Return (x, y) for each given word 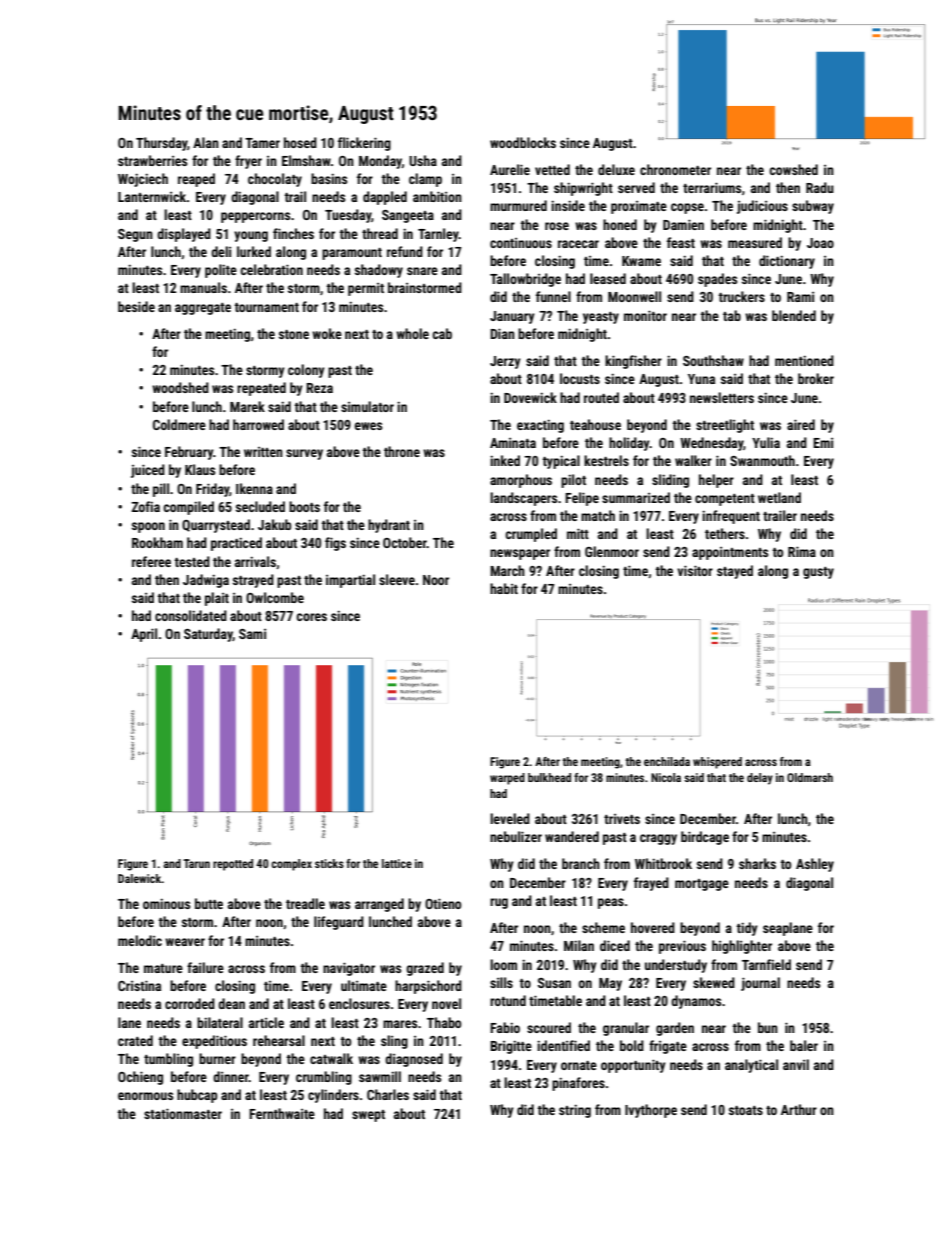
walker (693, 460)
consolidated (191, 615)
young (251, 236)
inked (505, 460)
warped (507, 779)
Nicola (666, 777)
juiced (148, 471)
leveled (510, 818)
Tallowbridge (525, 280)
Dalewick (140, 878)
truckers (741, 296)
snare (422, 271)
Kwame (641, 261)
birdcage (705, 838)
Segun (135, 235)
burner (217, 1058)
